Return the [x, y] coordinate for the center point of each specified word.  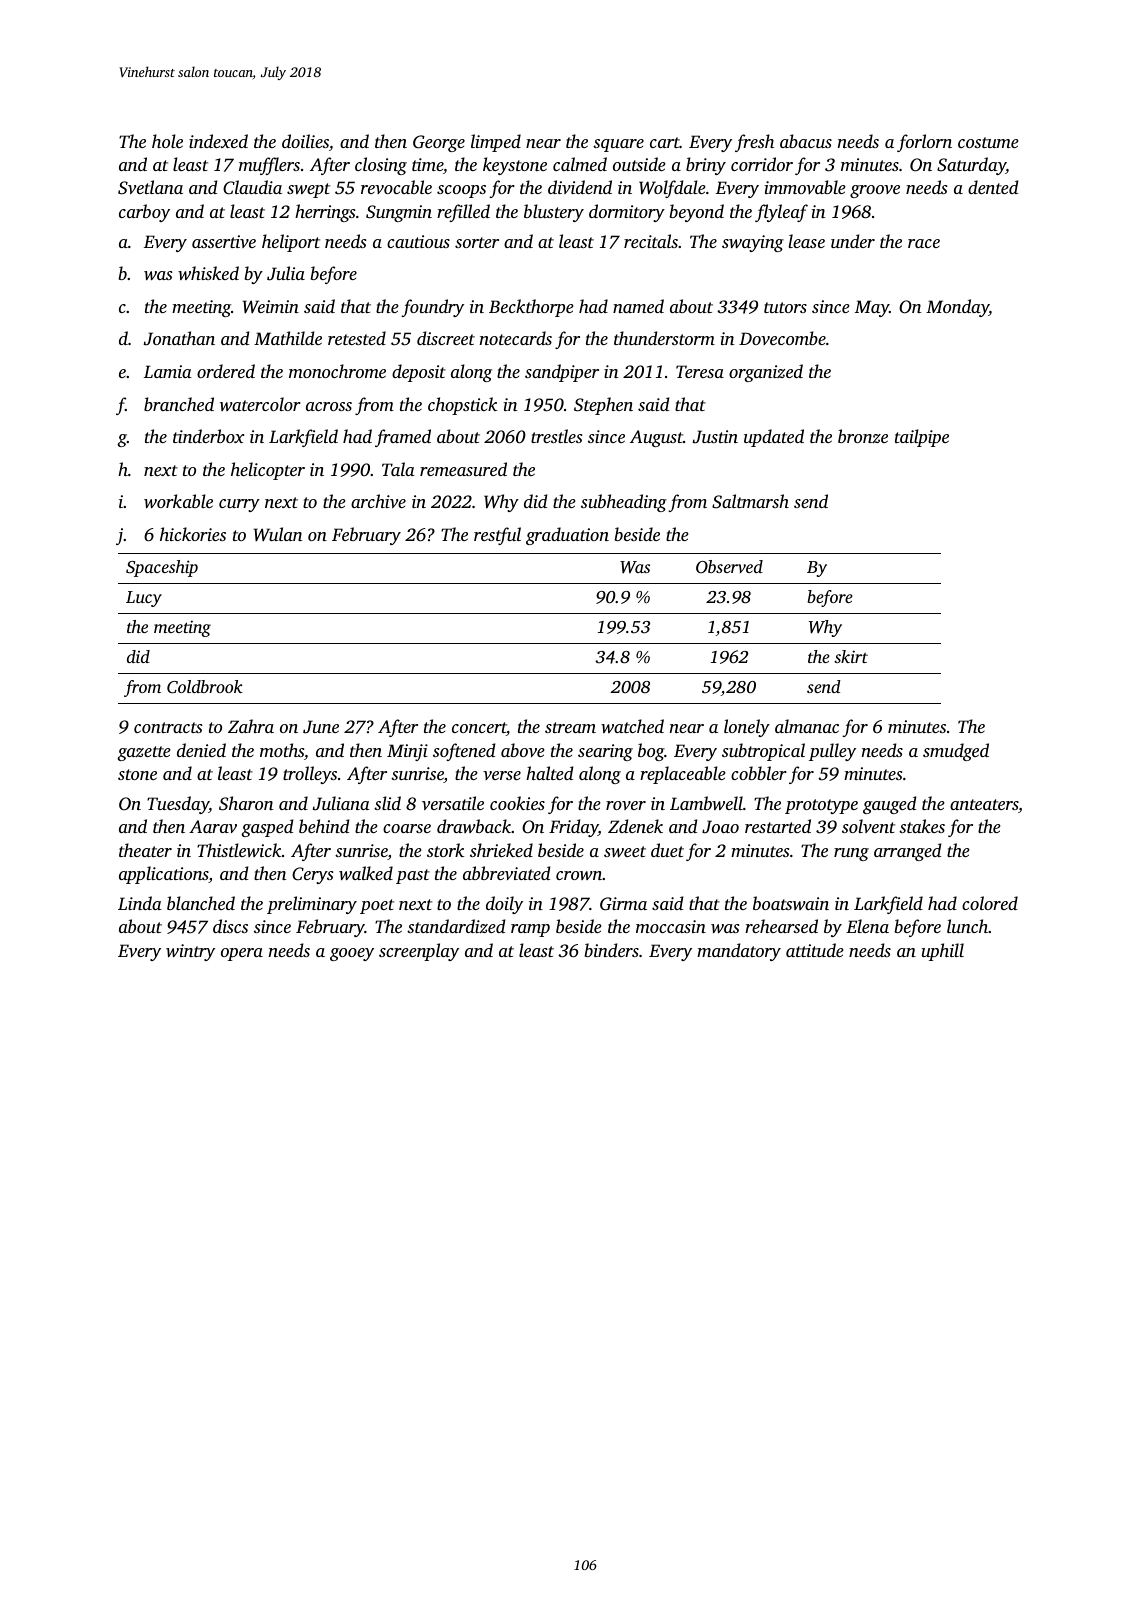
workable [178, 501]
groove [875, 191]
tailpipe [922, 438]
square [618, 145]
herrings [325, 213]
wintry [190, 952]
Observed [729, 566]
